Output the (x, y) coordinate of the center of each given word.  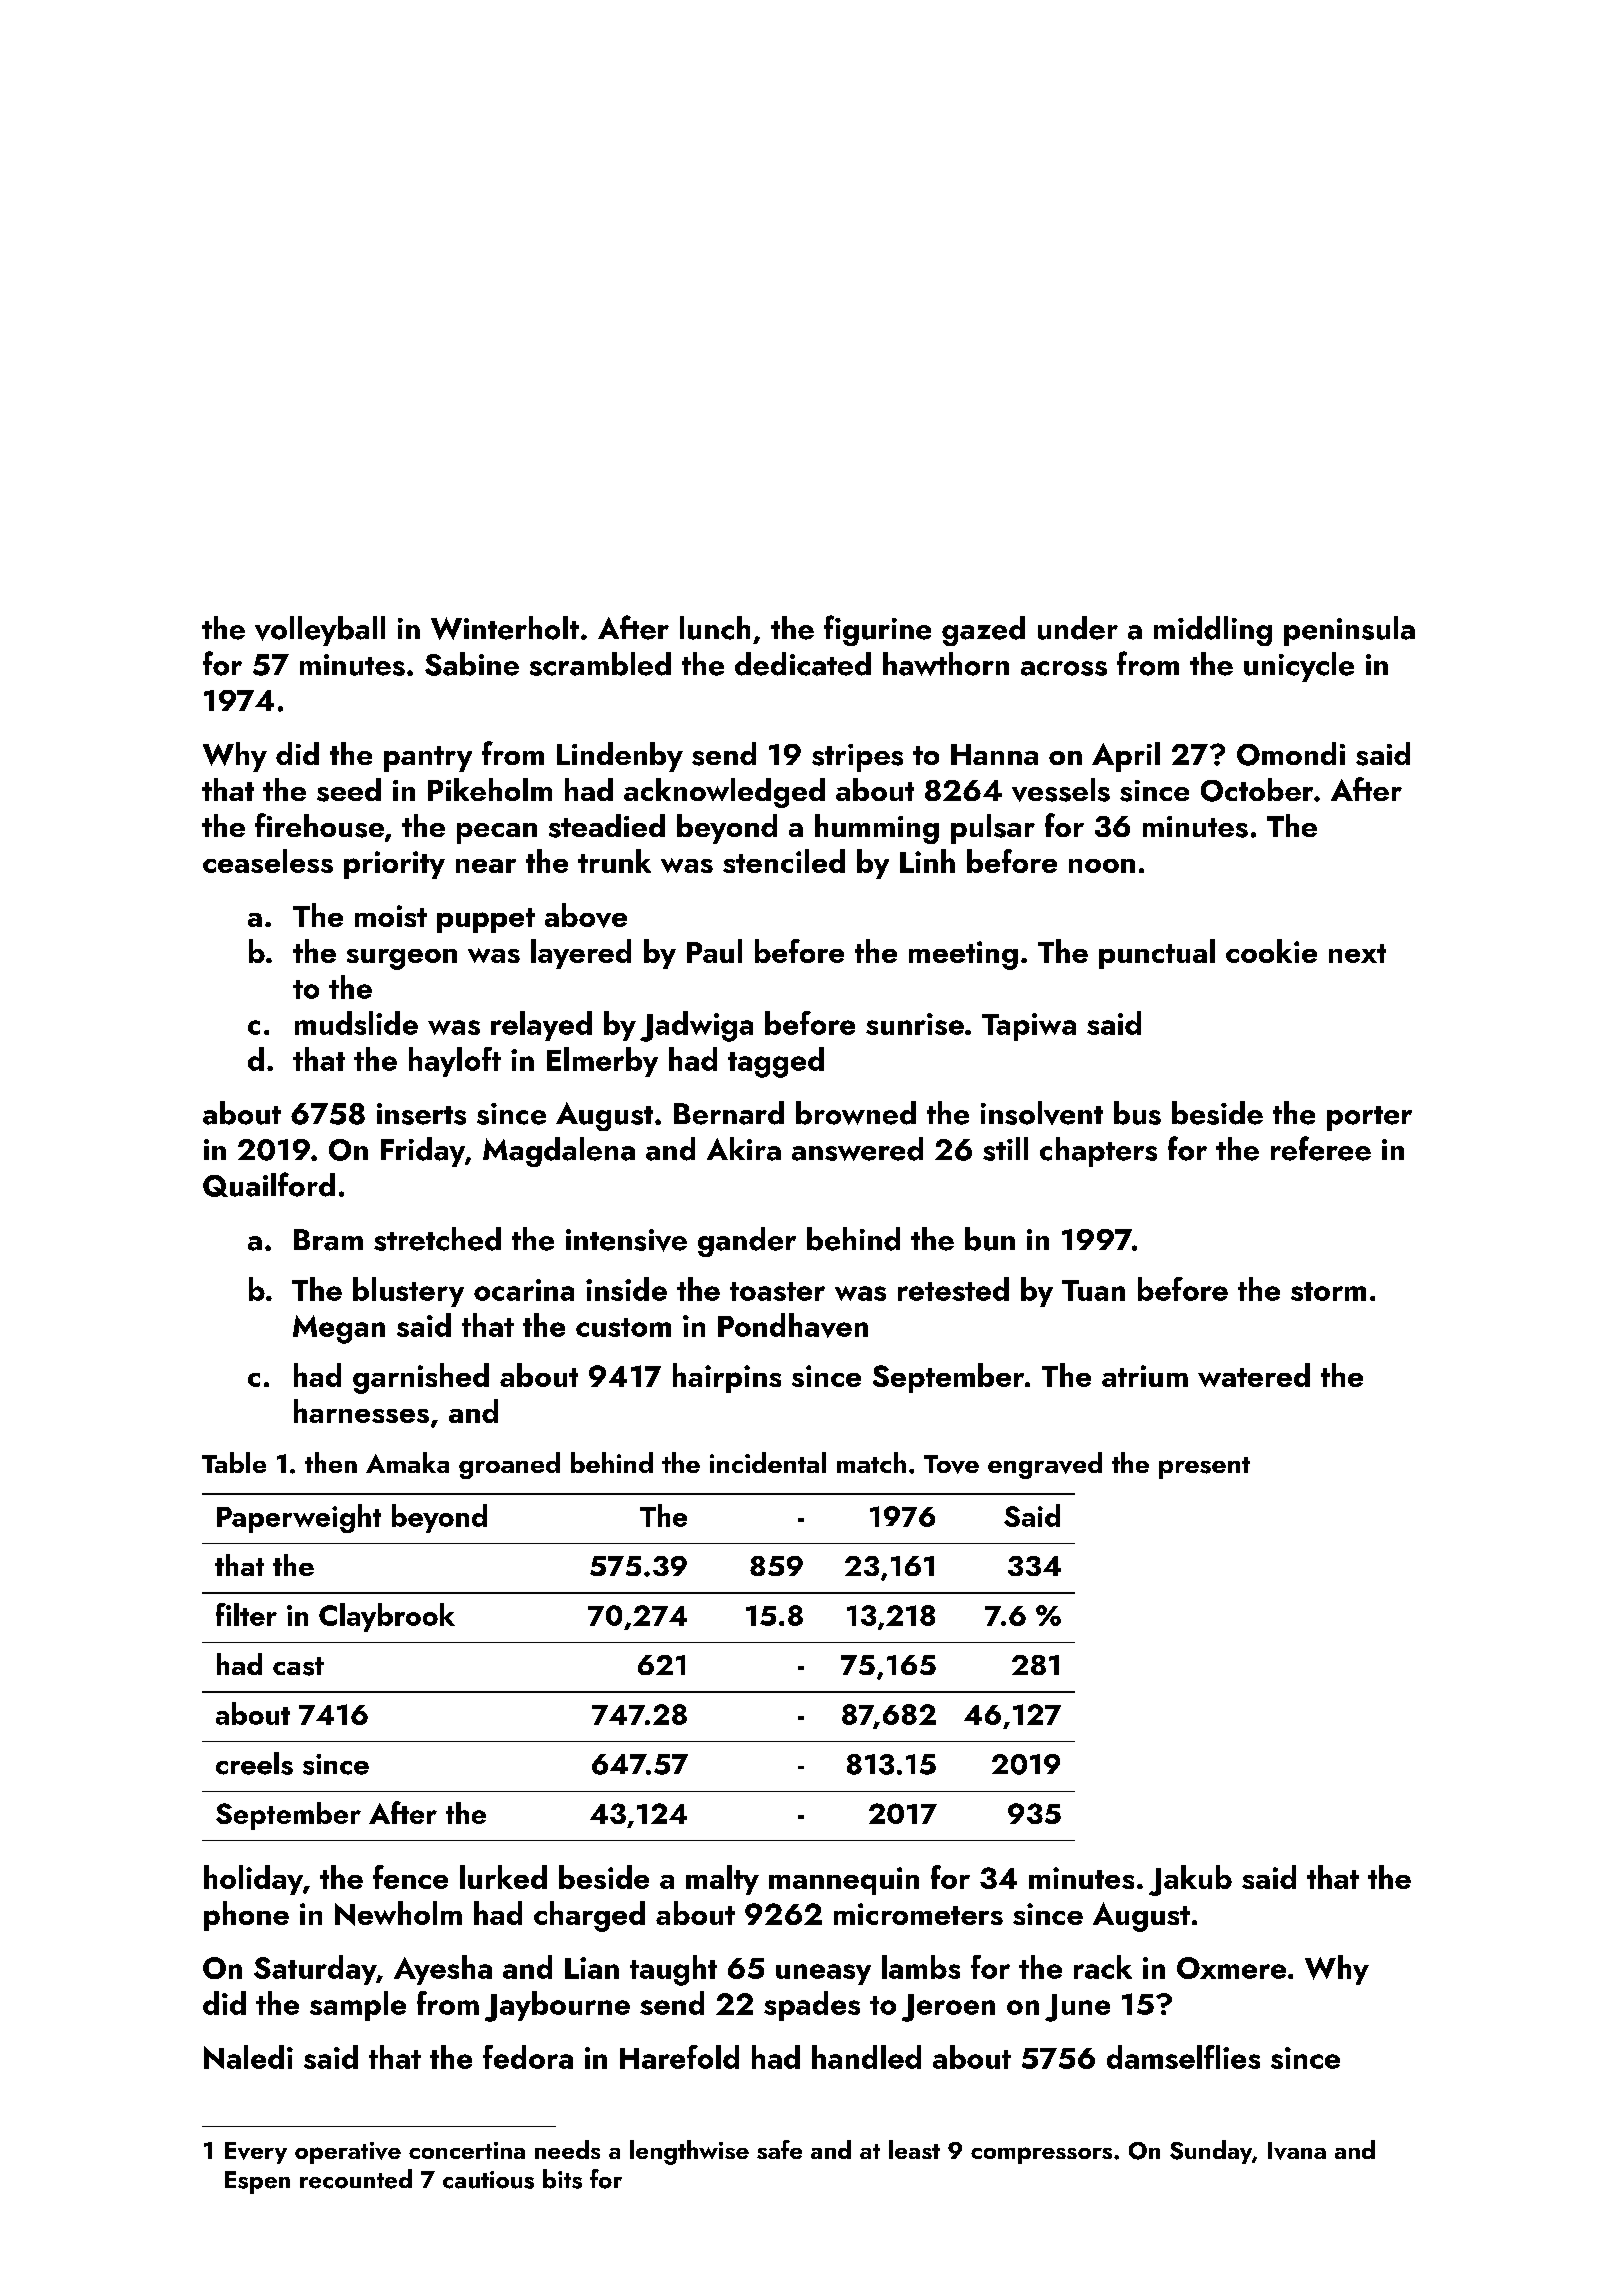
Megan (339, 1329)
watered (1254, 1375)
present (1204, 1468)
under (1078, 628)
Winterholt (505, 628)
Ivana (1297, 2151)
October (1257, 790)
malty (722, 1880)
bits (562, 2179)
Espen (257, 2182)
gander (747, 1242)
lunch (715, 628)
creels (254, 1763)
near (486, 866)
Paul (714, 951)
